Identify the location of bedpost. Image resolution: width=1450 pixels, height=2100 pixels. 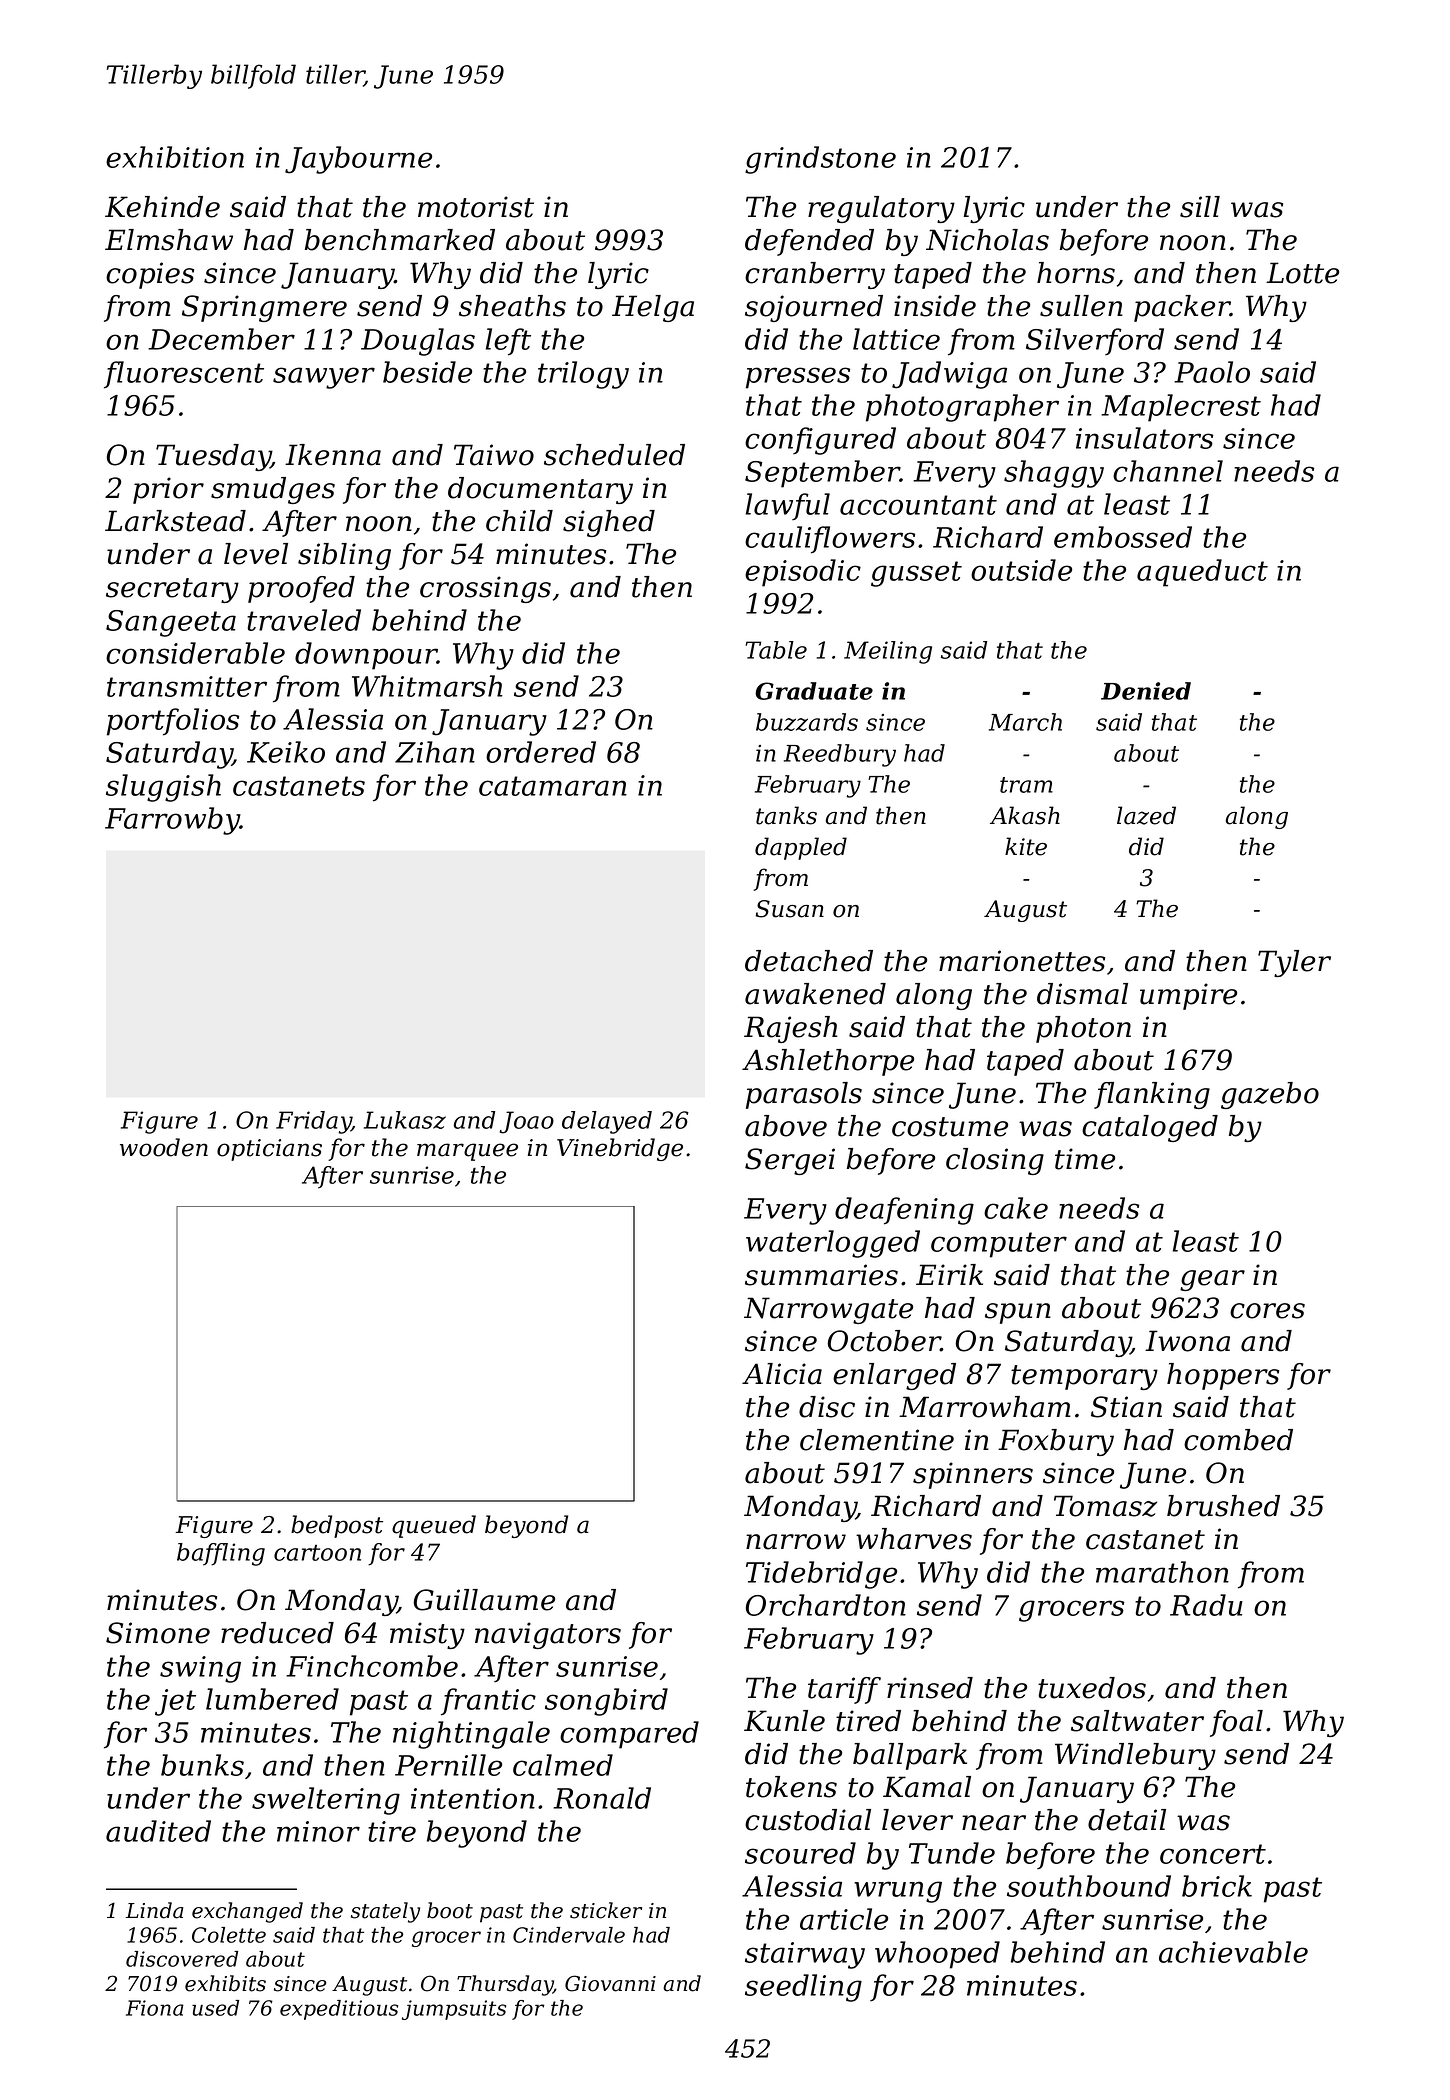
(337, 1526).
